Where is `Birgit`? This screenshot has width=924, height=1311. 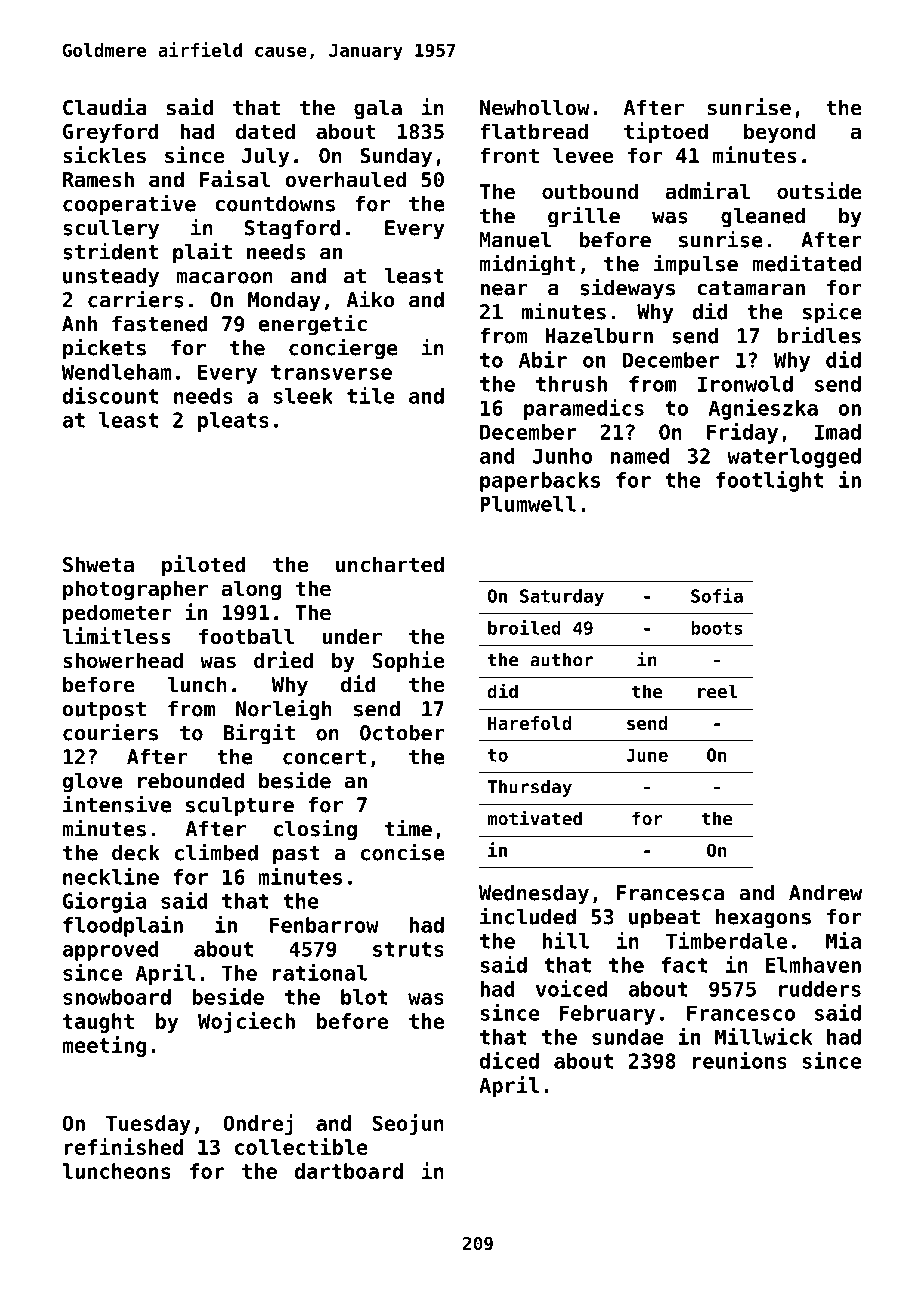
Birgit is located at coordinates (259, 734).
